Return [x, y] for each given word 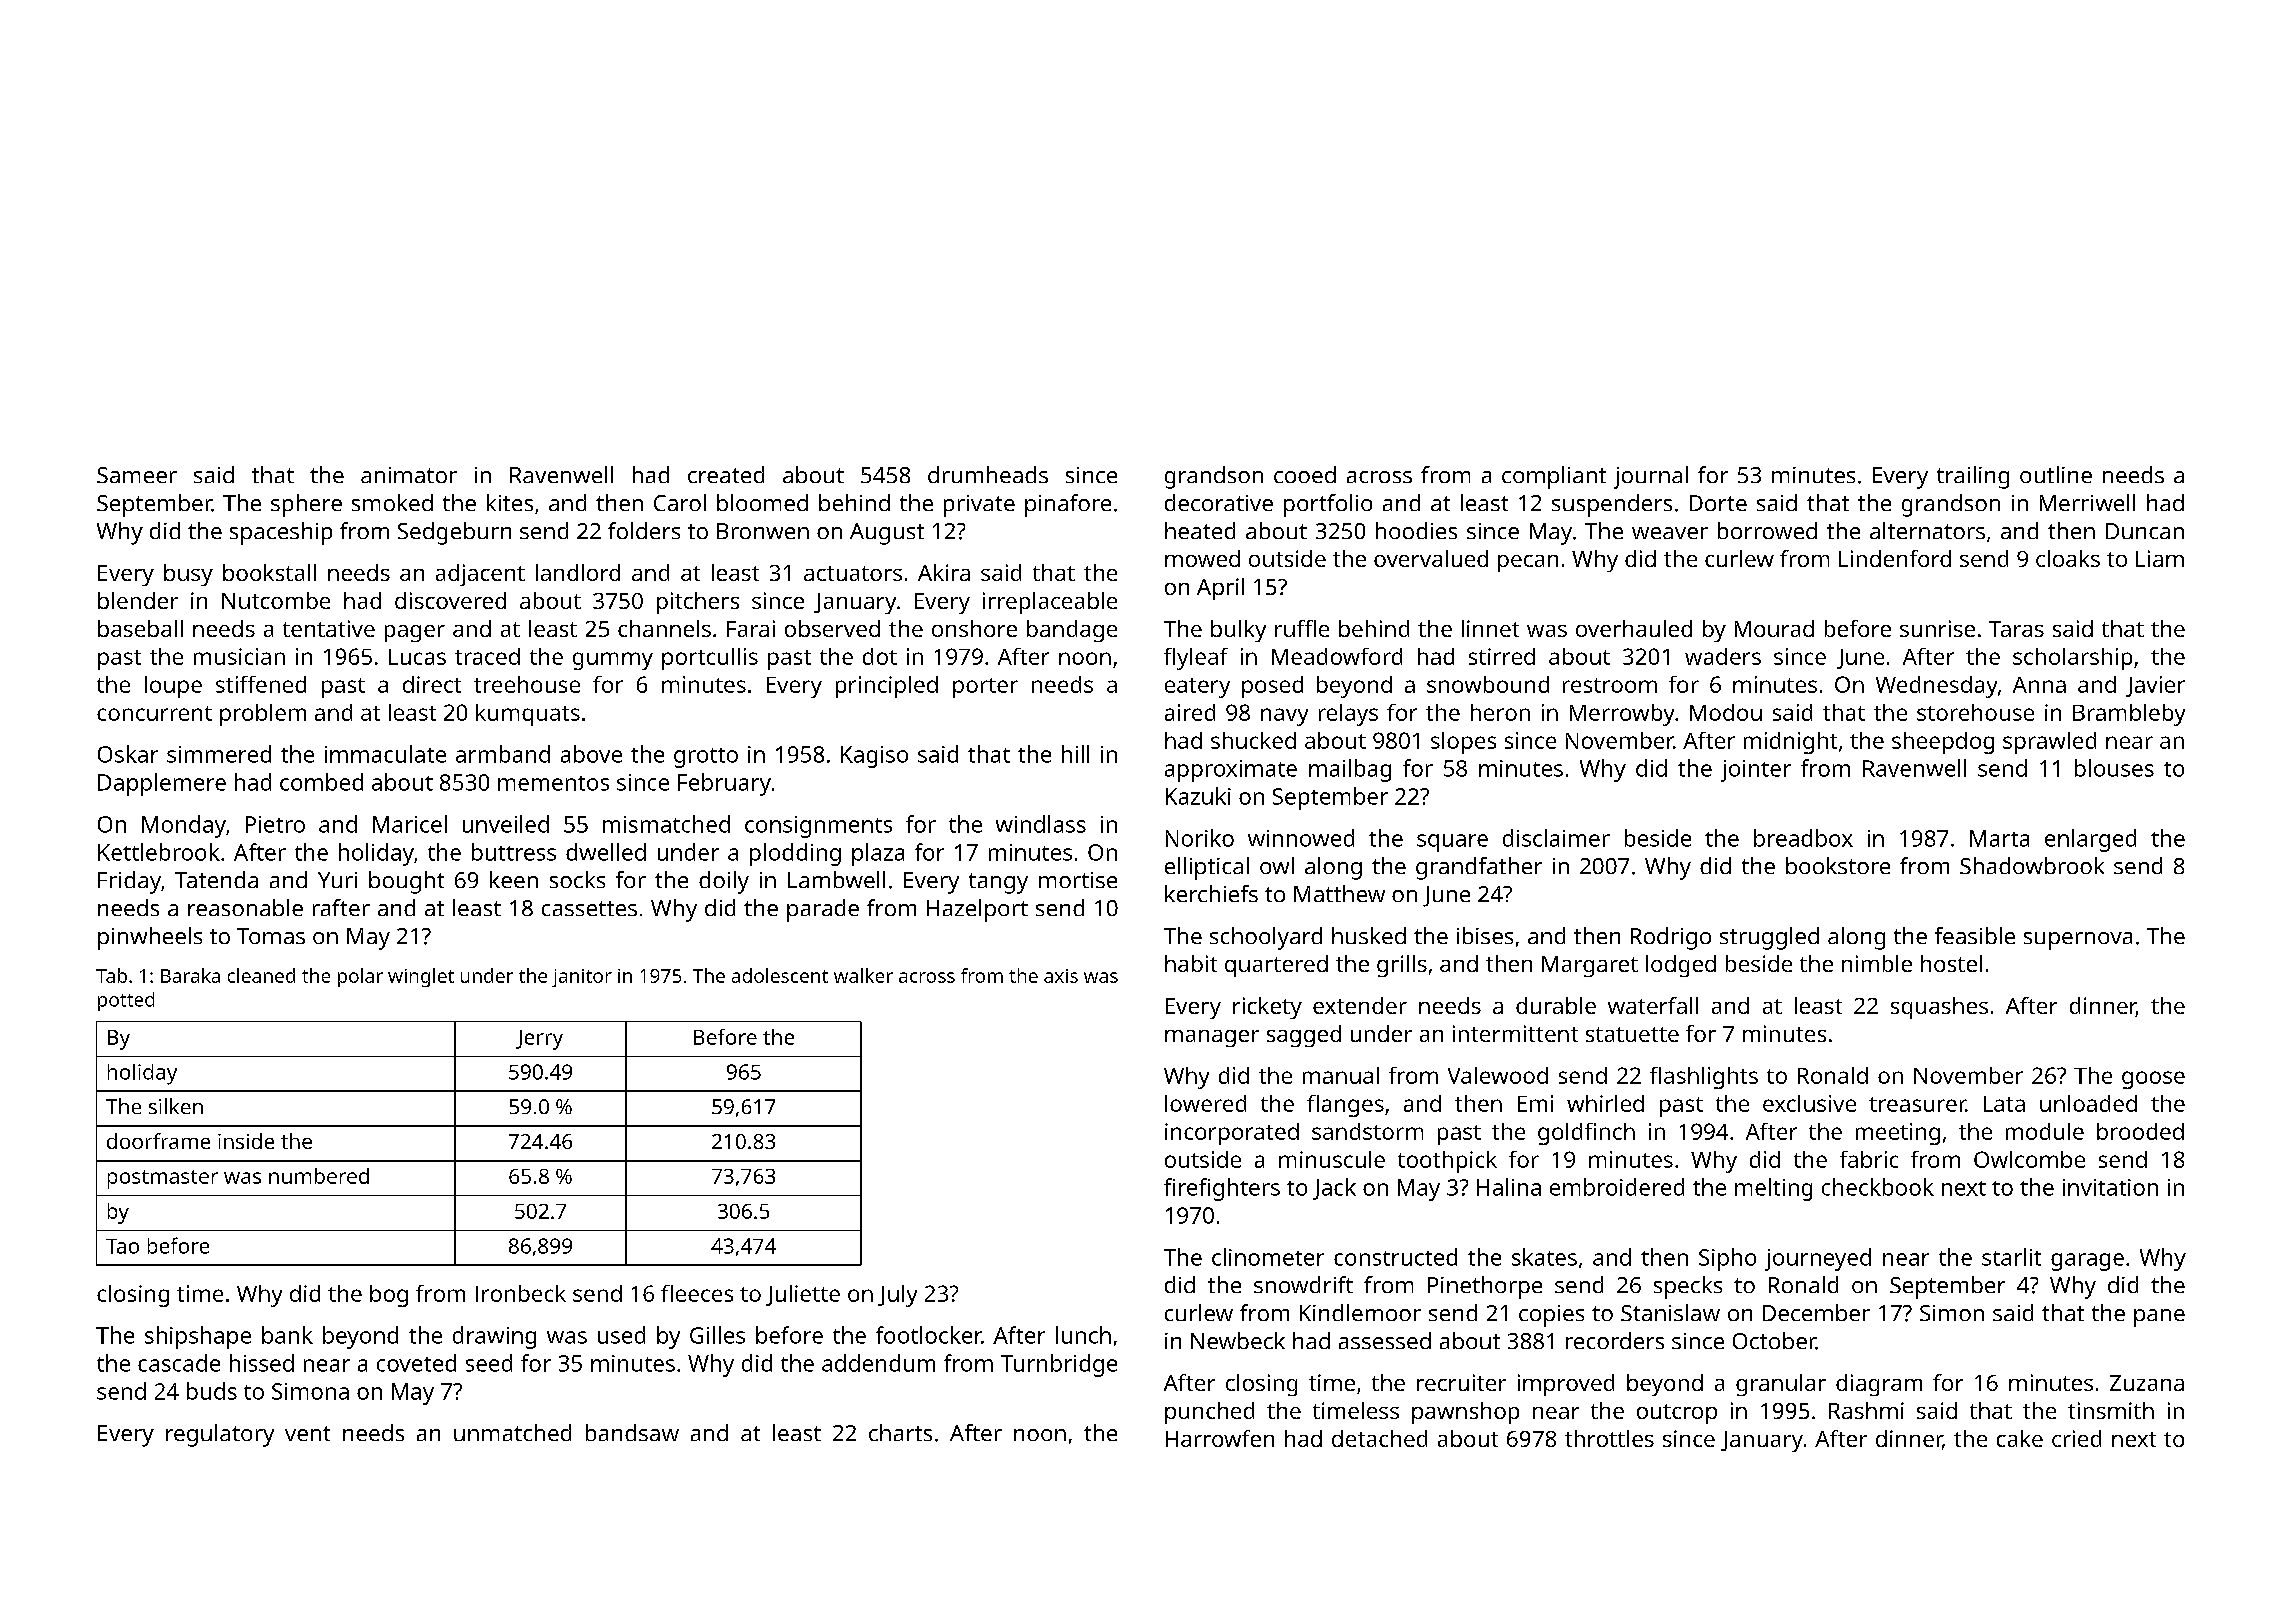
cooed [1305, 474]
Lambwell [836, 879]
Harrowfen [1220, 1438]
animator [409, 475]
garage [2087, 1262]
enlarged [2090, 840]
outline [2056, 474]
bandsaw [632, 1432]
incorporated [1232, 1134]
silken [176, 1106]
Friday [129, 882]
